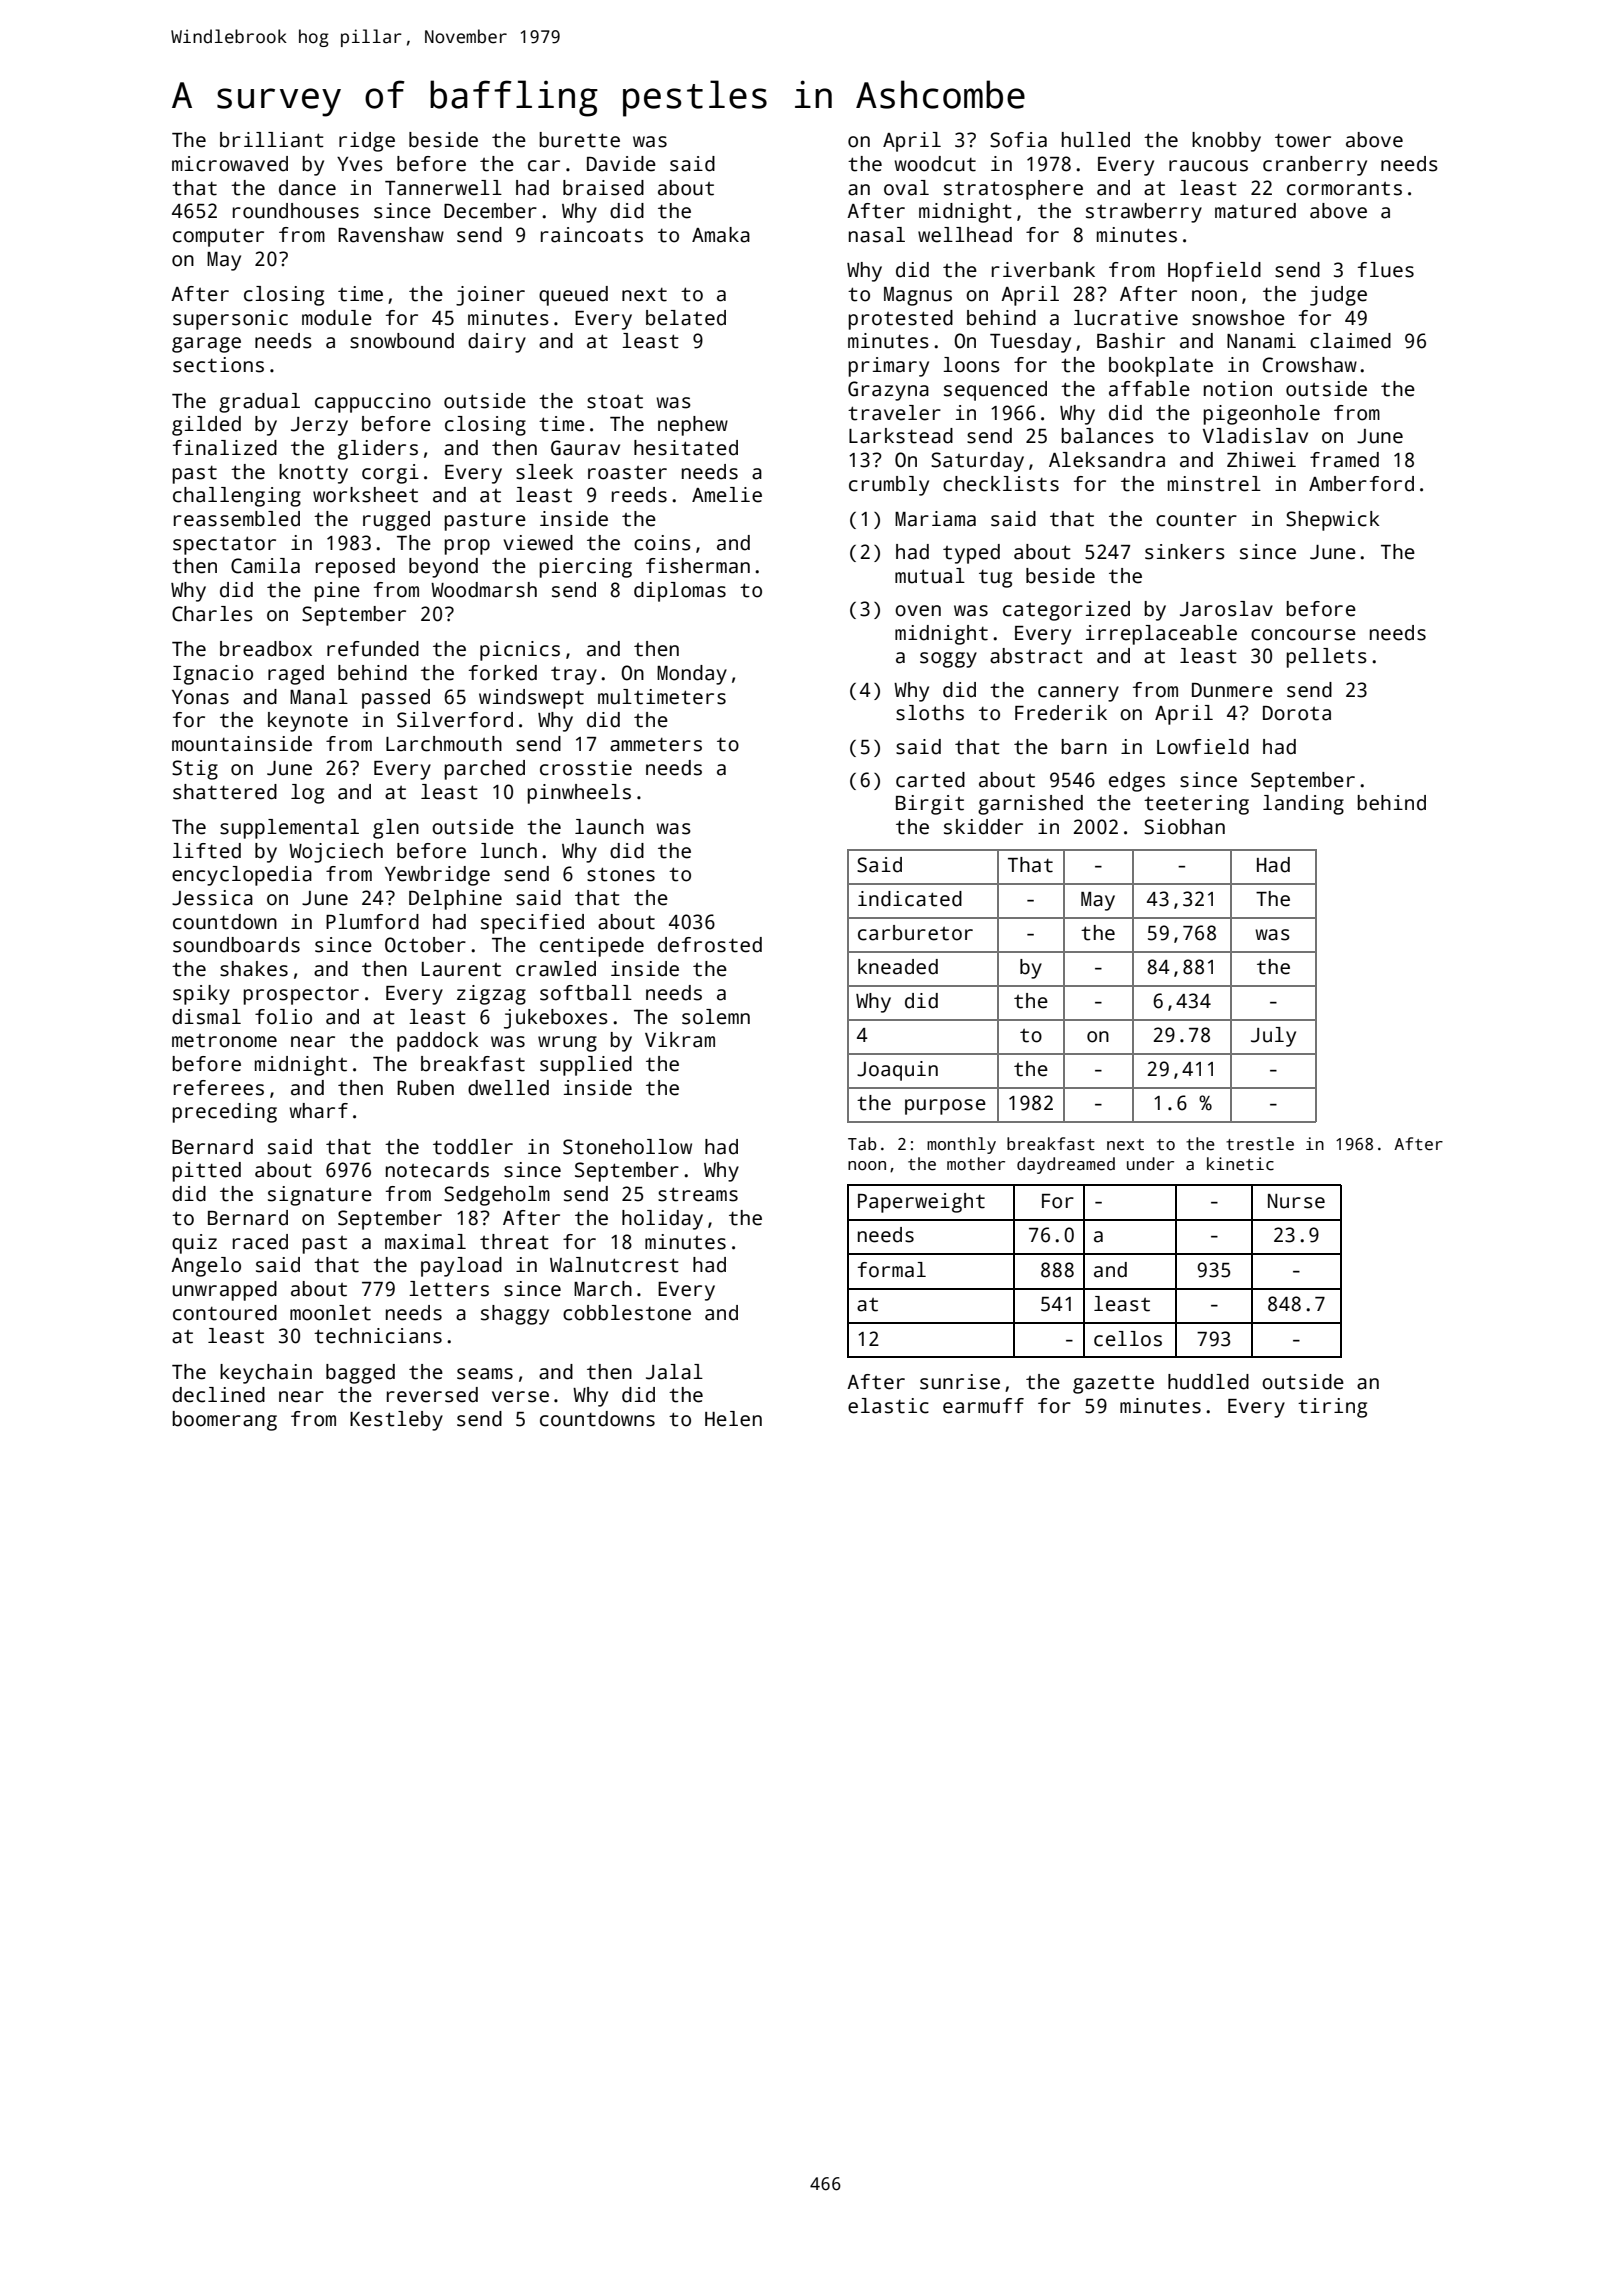 Image resolution: width=1620 pixels, height=2292 pixels. What do you see at coordinates (1361, 484) in the screenshot?
I see `Amberford` at bounding box center [1361, 484].
